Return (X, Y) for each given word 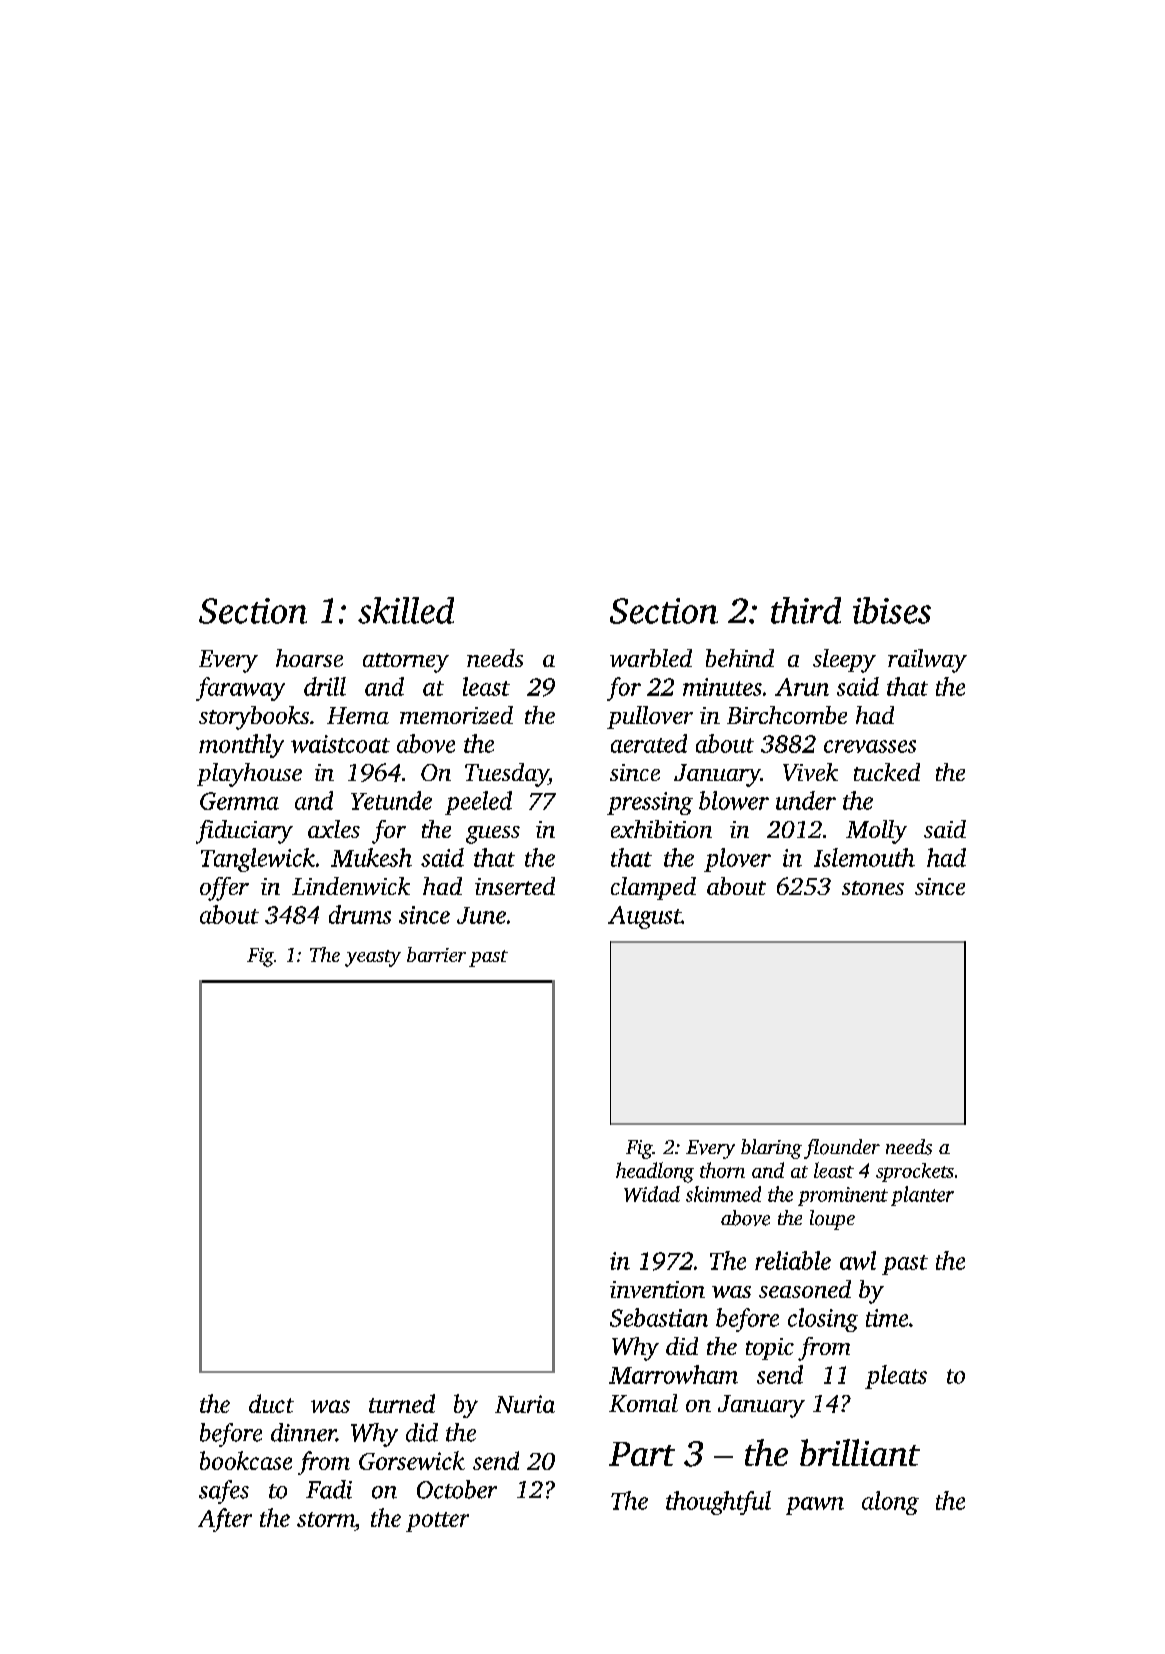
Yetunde (391, 800)
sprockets (915, 1172)
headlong (655, 1172)
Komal (643, 1403)
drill (325, 686)
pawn (815, 1506)
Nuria (525, 1404)
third (806, 610)
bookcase (246, 1460)
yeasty (373, 958)
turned (402, 1403)
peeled (478, 803)
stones (873, 888)
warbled (651, 658)
